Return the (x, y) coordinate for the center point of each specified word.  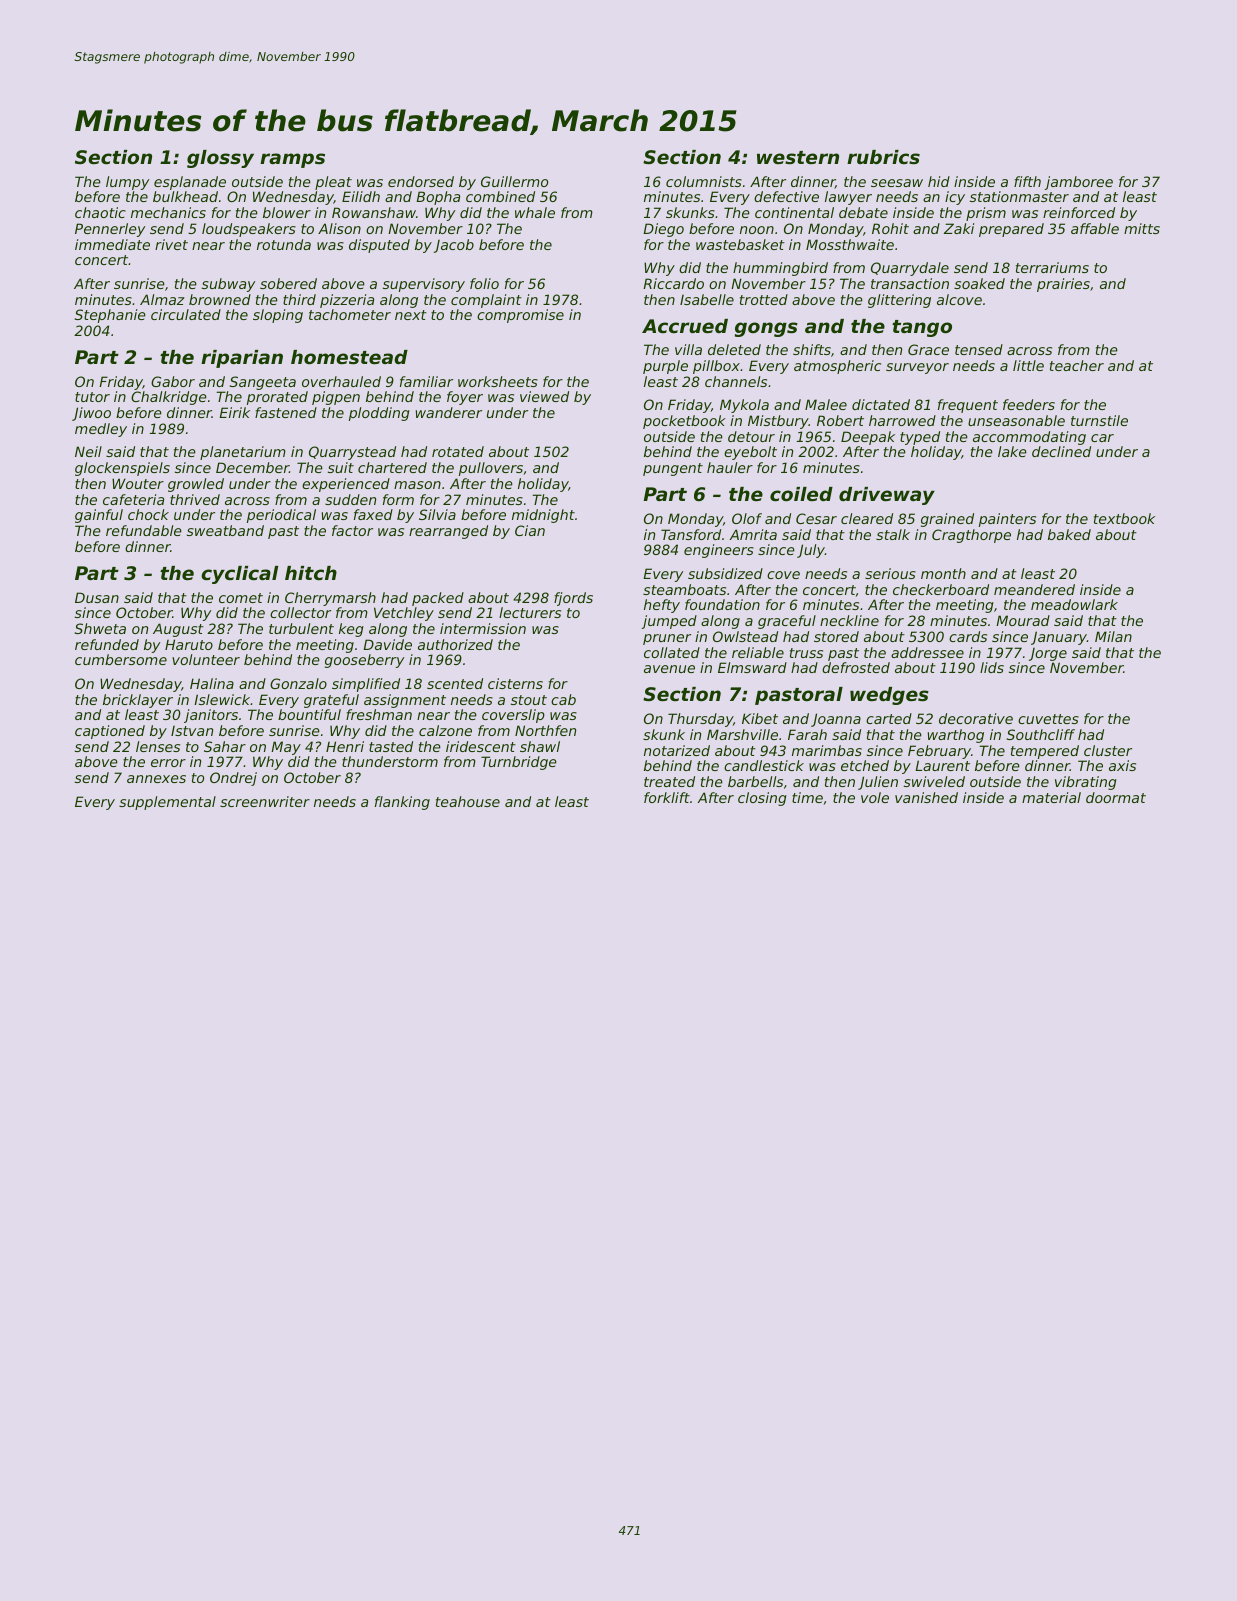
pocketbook (684, 422)
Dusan (97, 597)
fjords (573, 599)
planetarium (243, 453)
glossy (220, 159)
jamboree (1079, 183)
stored (836, 636)
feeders (1029, 404)
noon (757, 230)
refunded (107, 644)
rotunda (284, 244)
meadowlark (1074, 604)
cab (563, 699)
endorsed (421, 181)
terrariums (1052, 267)
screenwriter (265, 801)
